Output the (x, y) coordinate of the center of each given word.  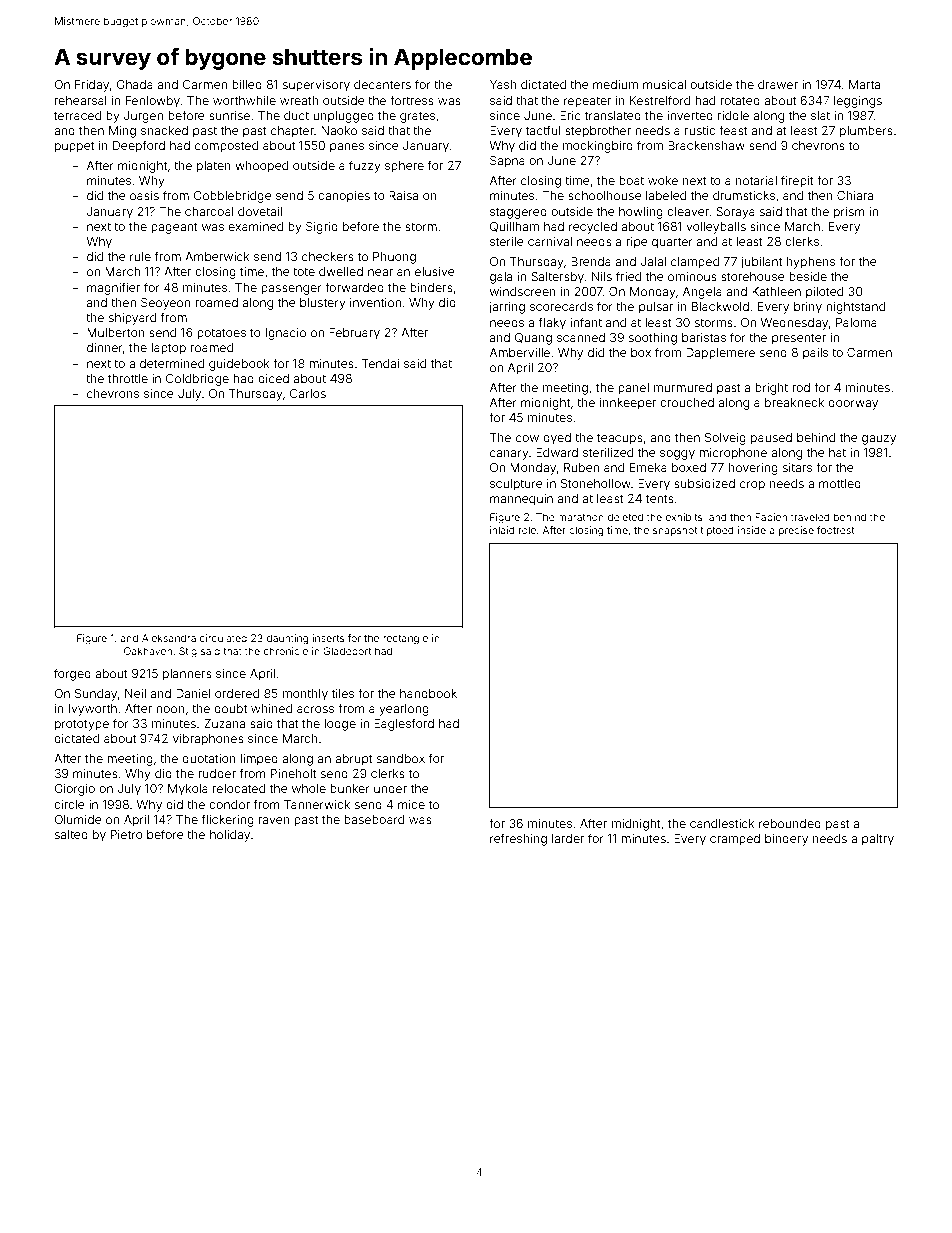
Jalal (653, 261)
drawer (778, 84)
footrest (835, 530)
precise (796, 531)
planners (187, 675)
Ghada (134, 84)
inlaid (502, 530)
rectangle (405, 639)
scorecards (561, 306)
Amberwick (217, 256)
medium (615, 84)
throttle (128, 378)
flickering (228, 820)
